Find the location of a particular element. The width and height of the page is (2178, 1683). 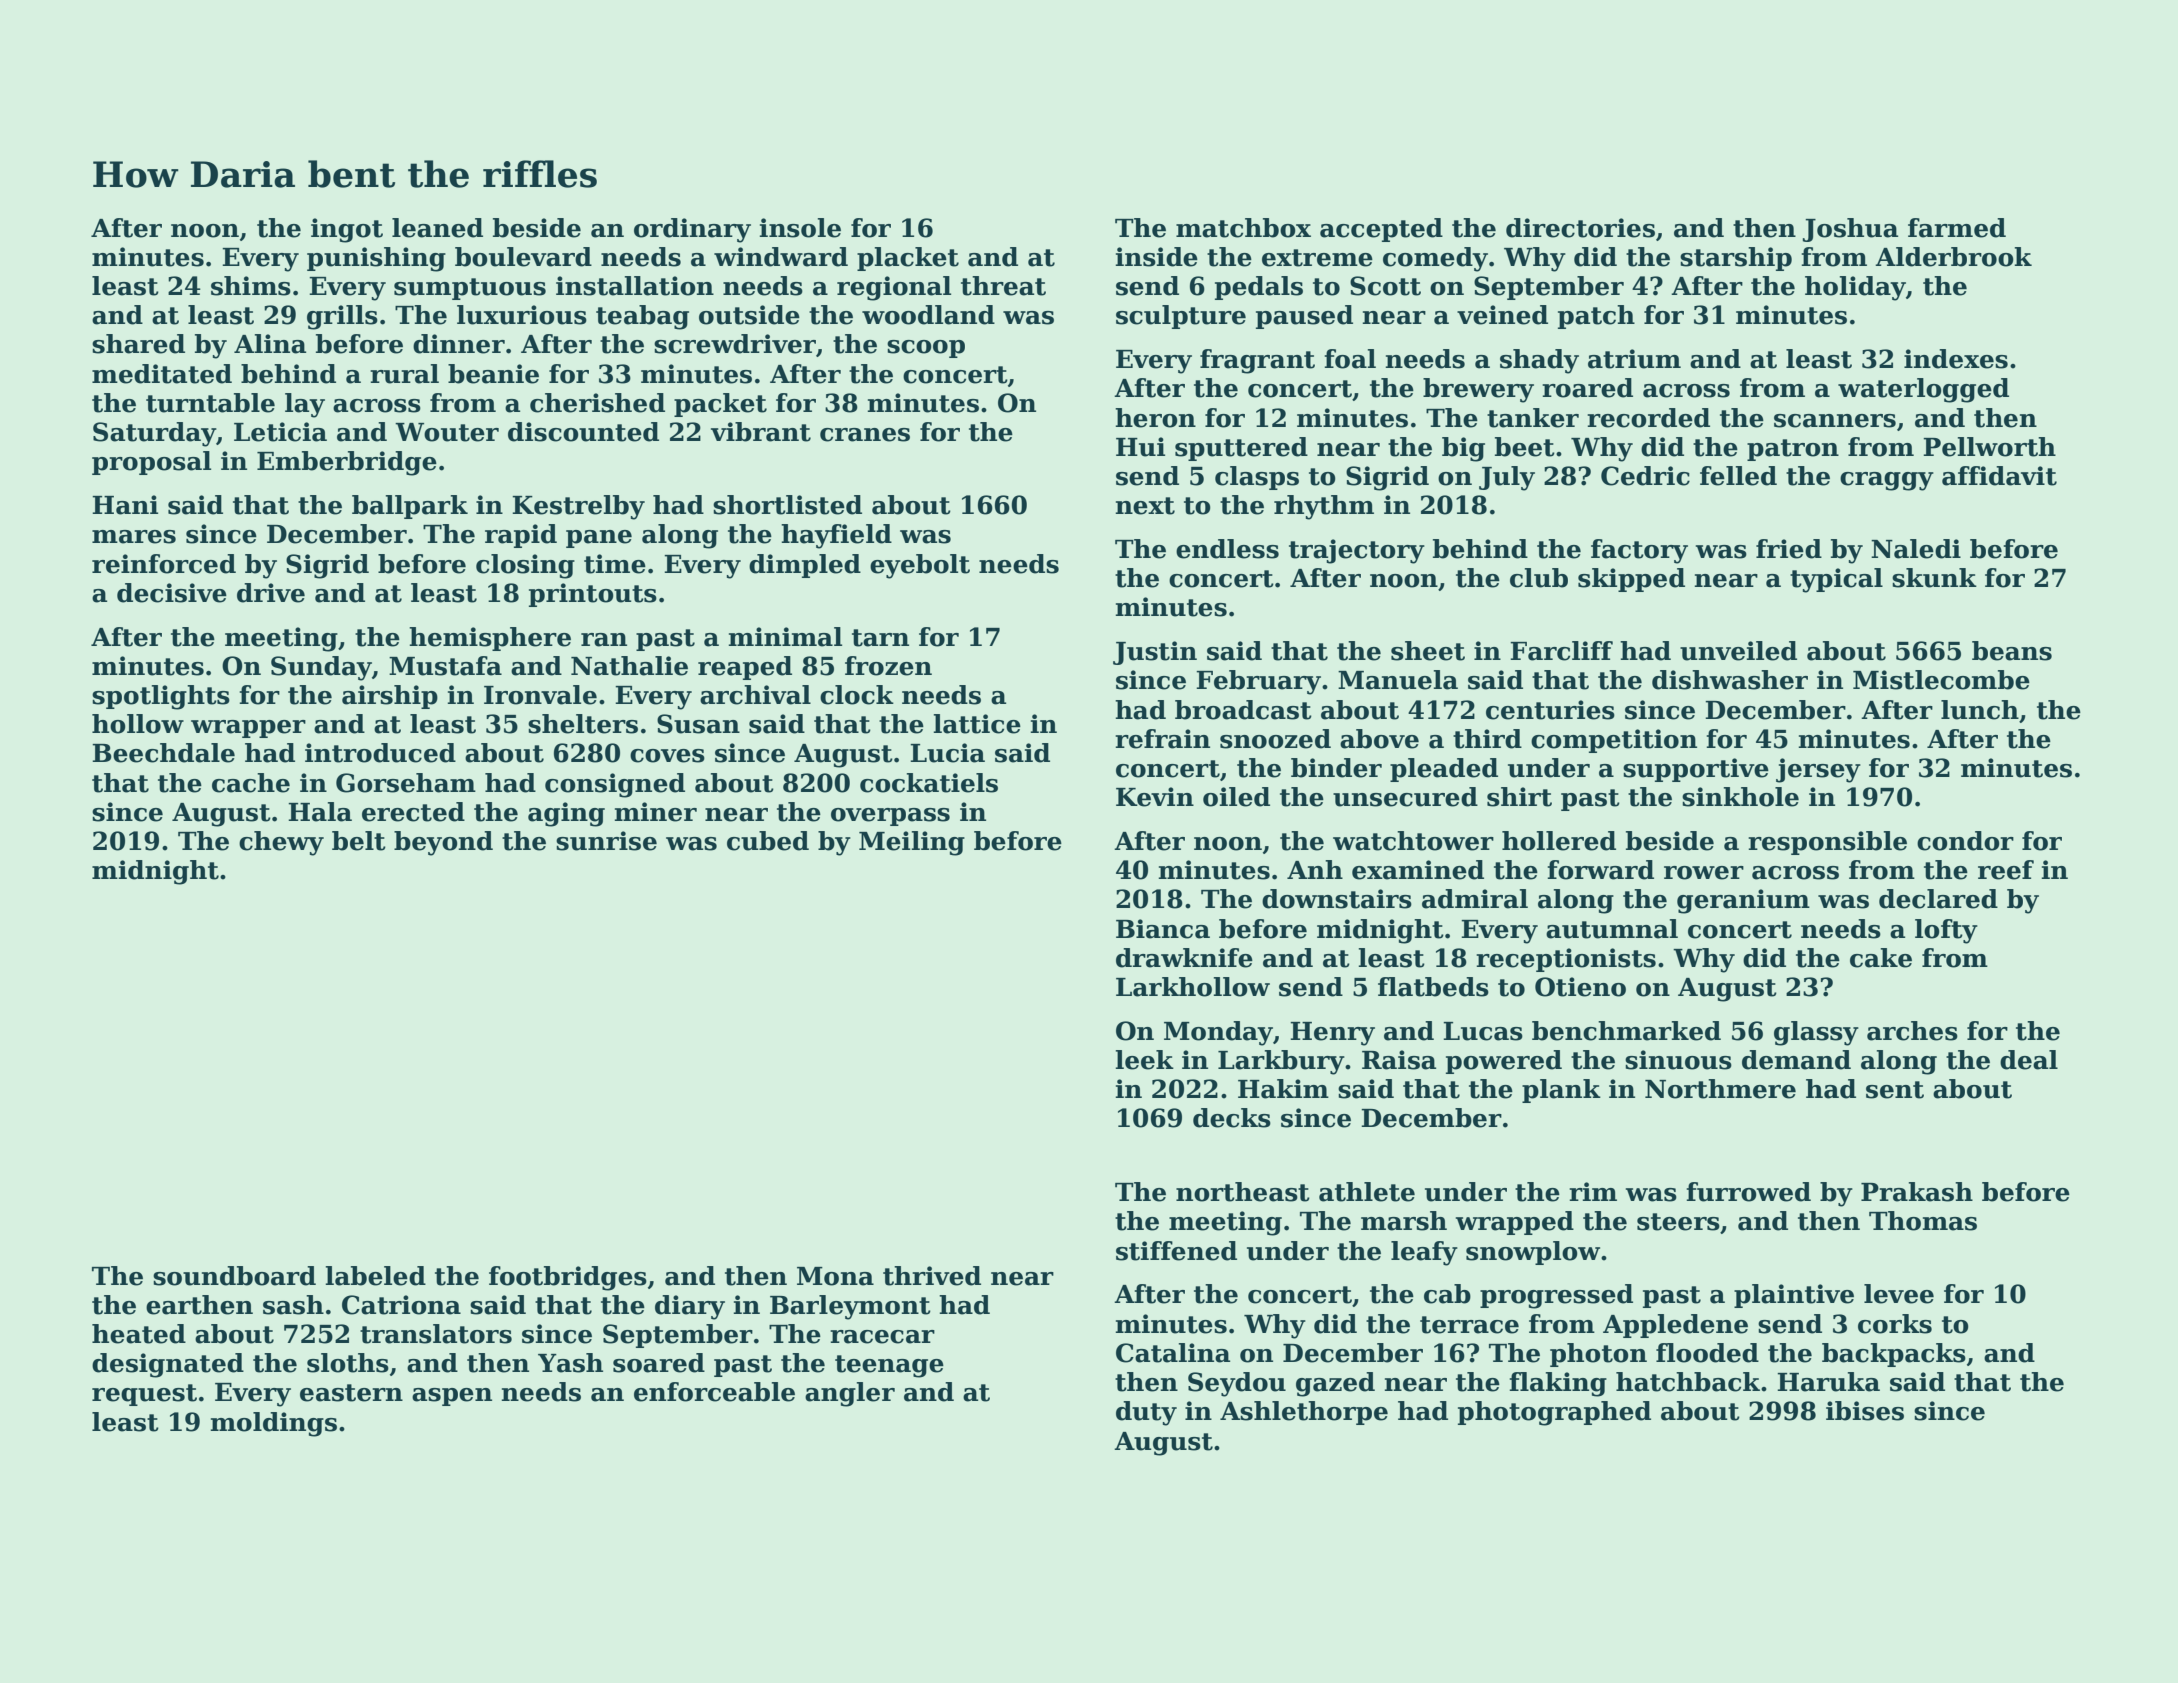

recorded is located at coordinates (1648, 418).
